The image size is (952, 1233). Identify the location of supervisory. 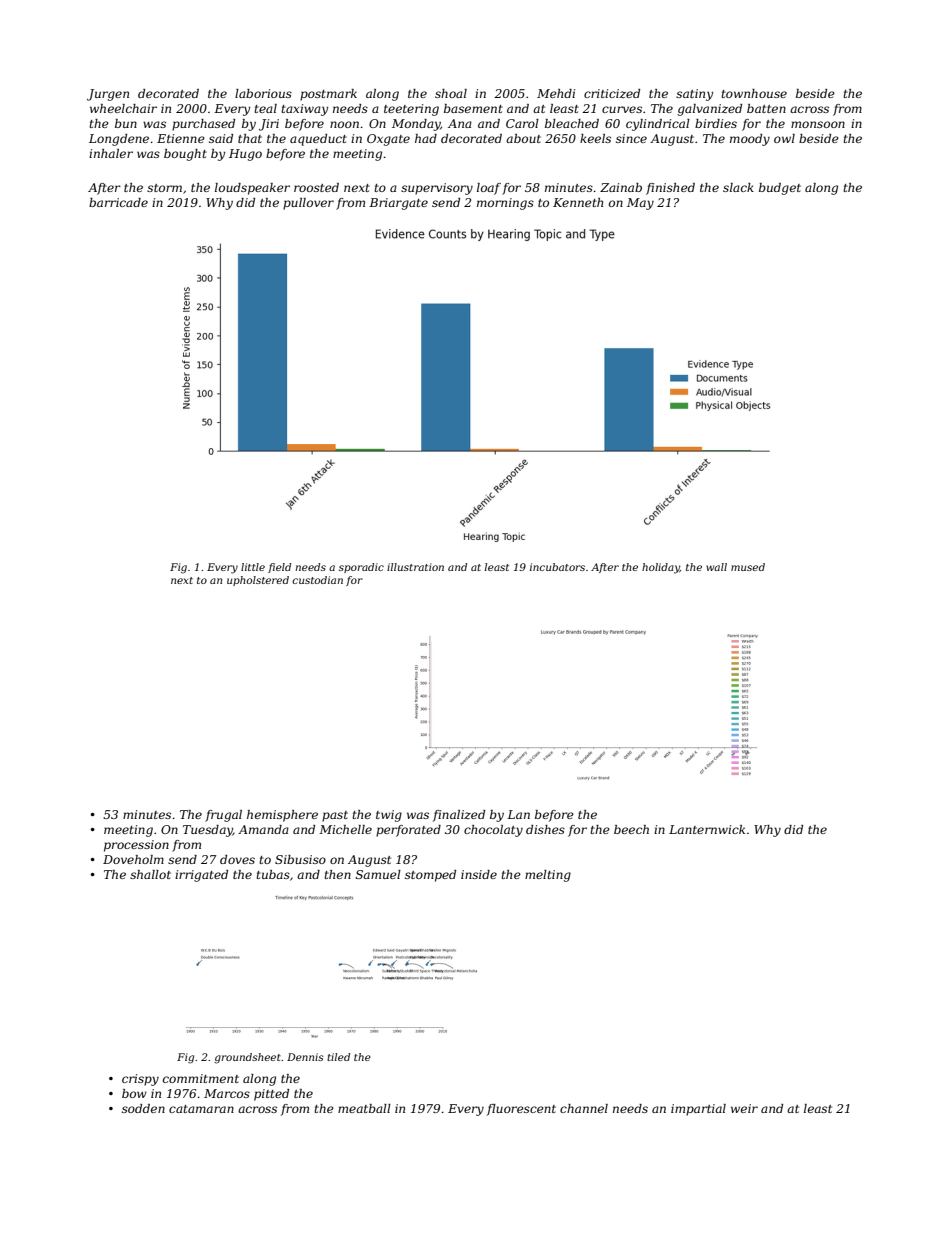
(437, 189).
